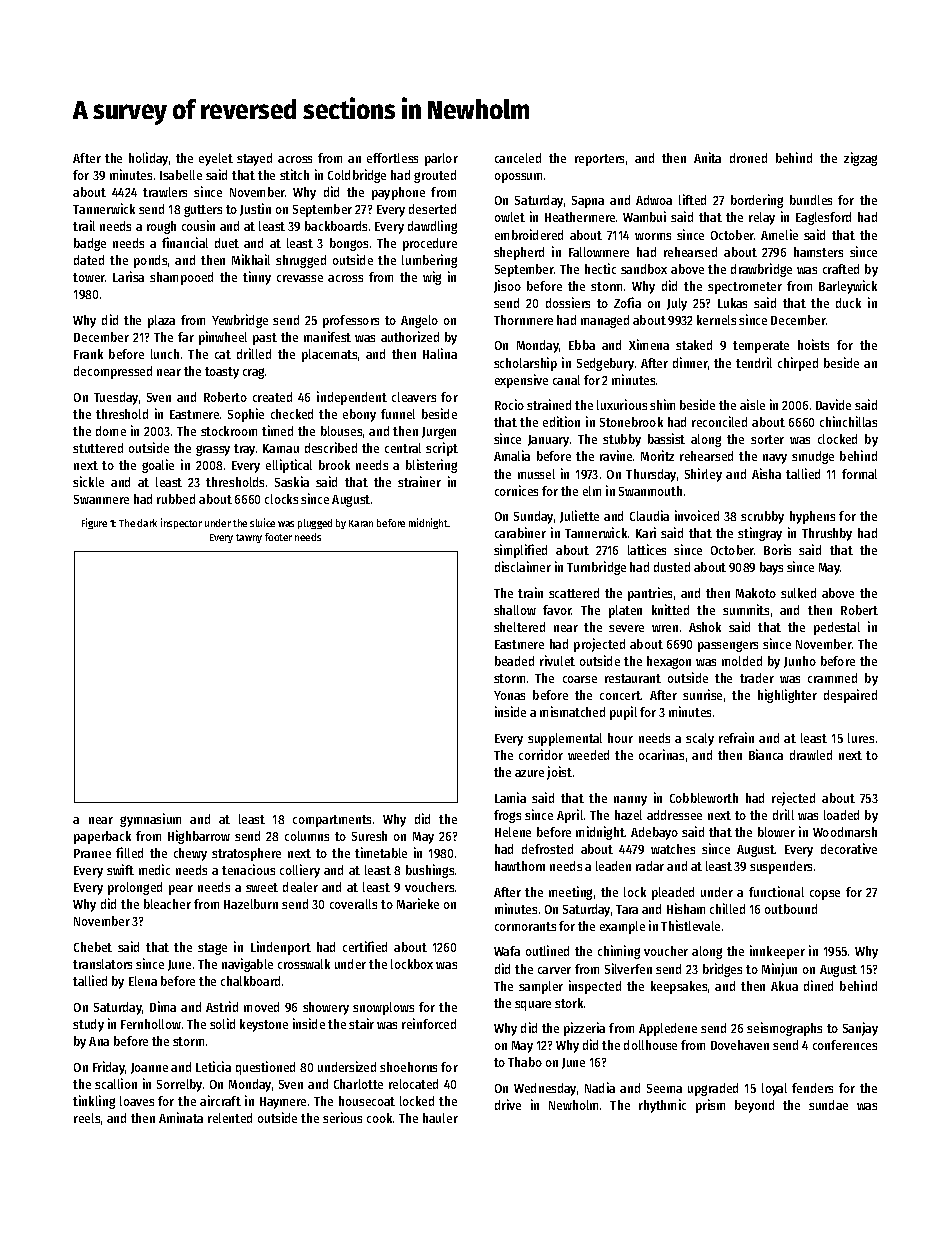 The image size is (952, 1233). I want to click on knitted, so click(670, 609).
